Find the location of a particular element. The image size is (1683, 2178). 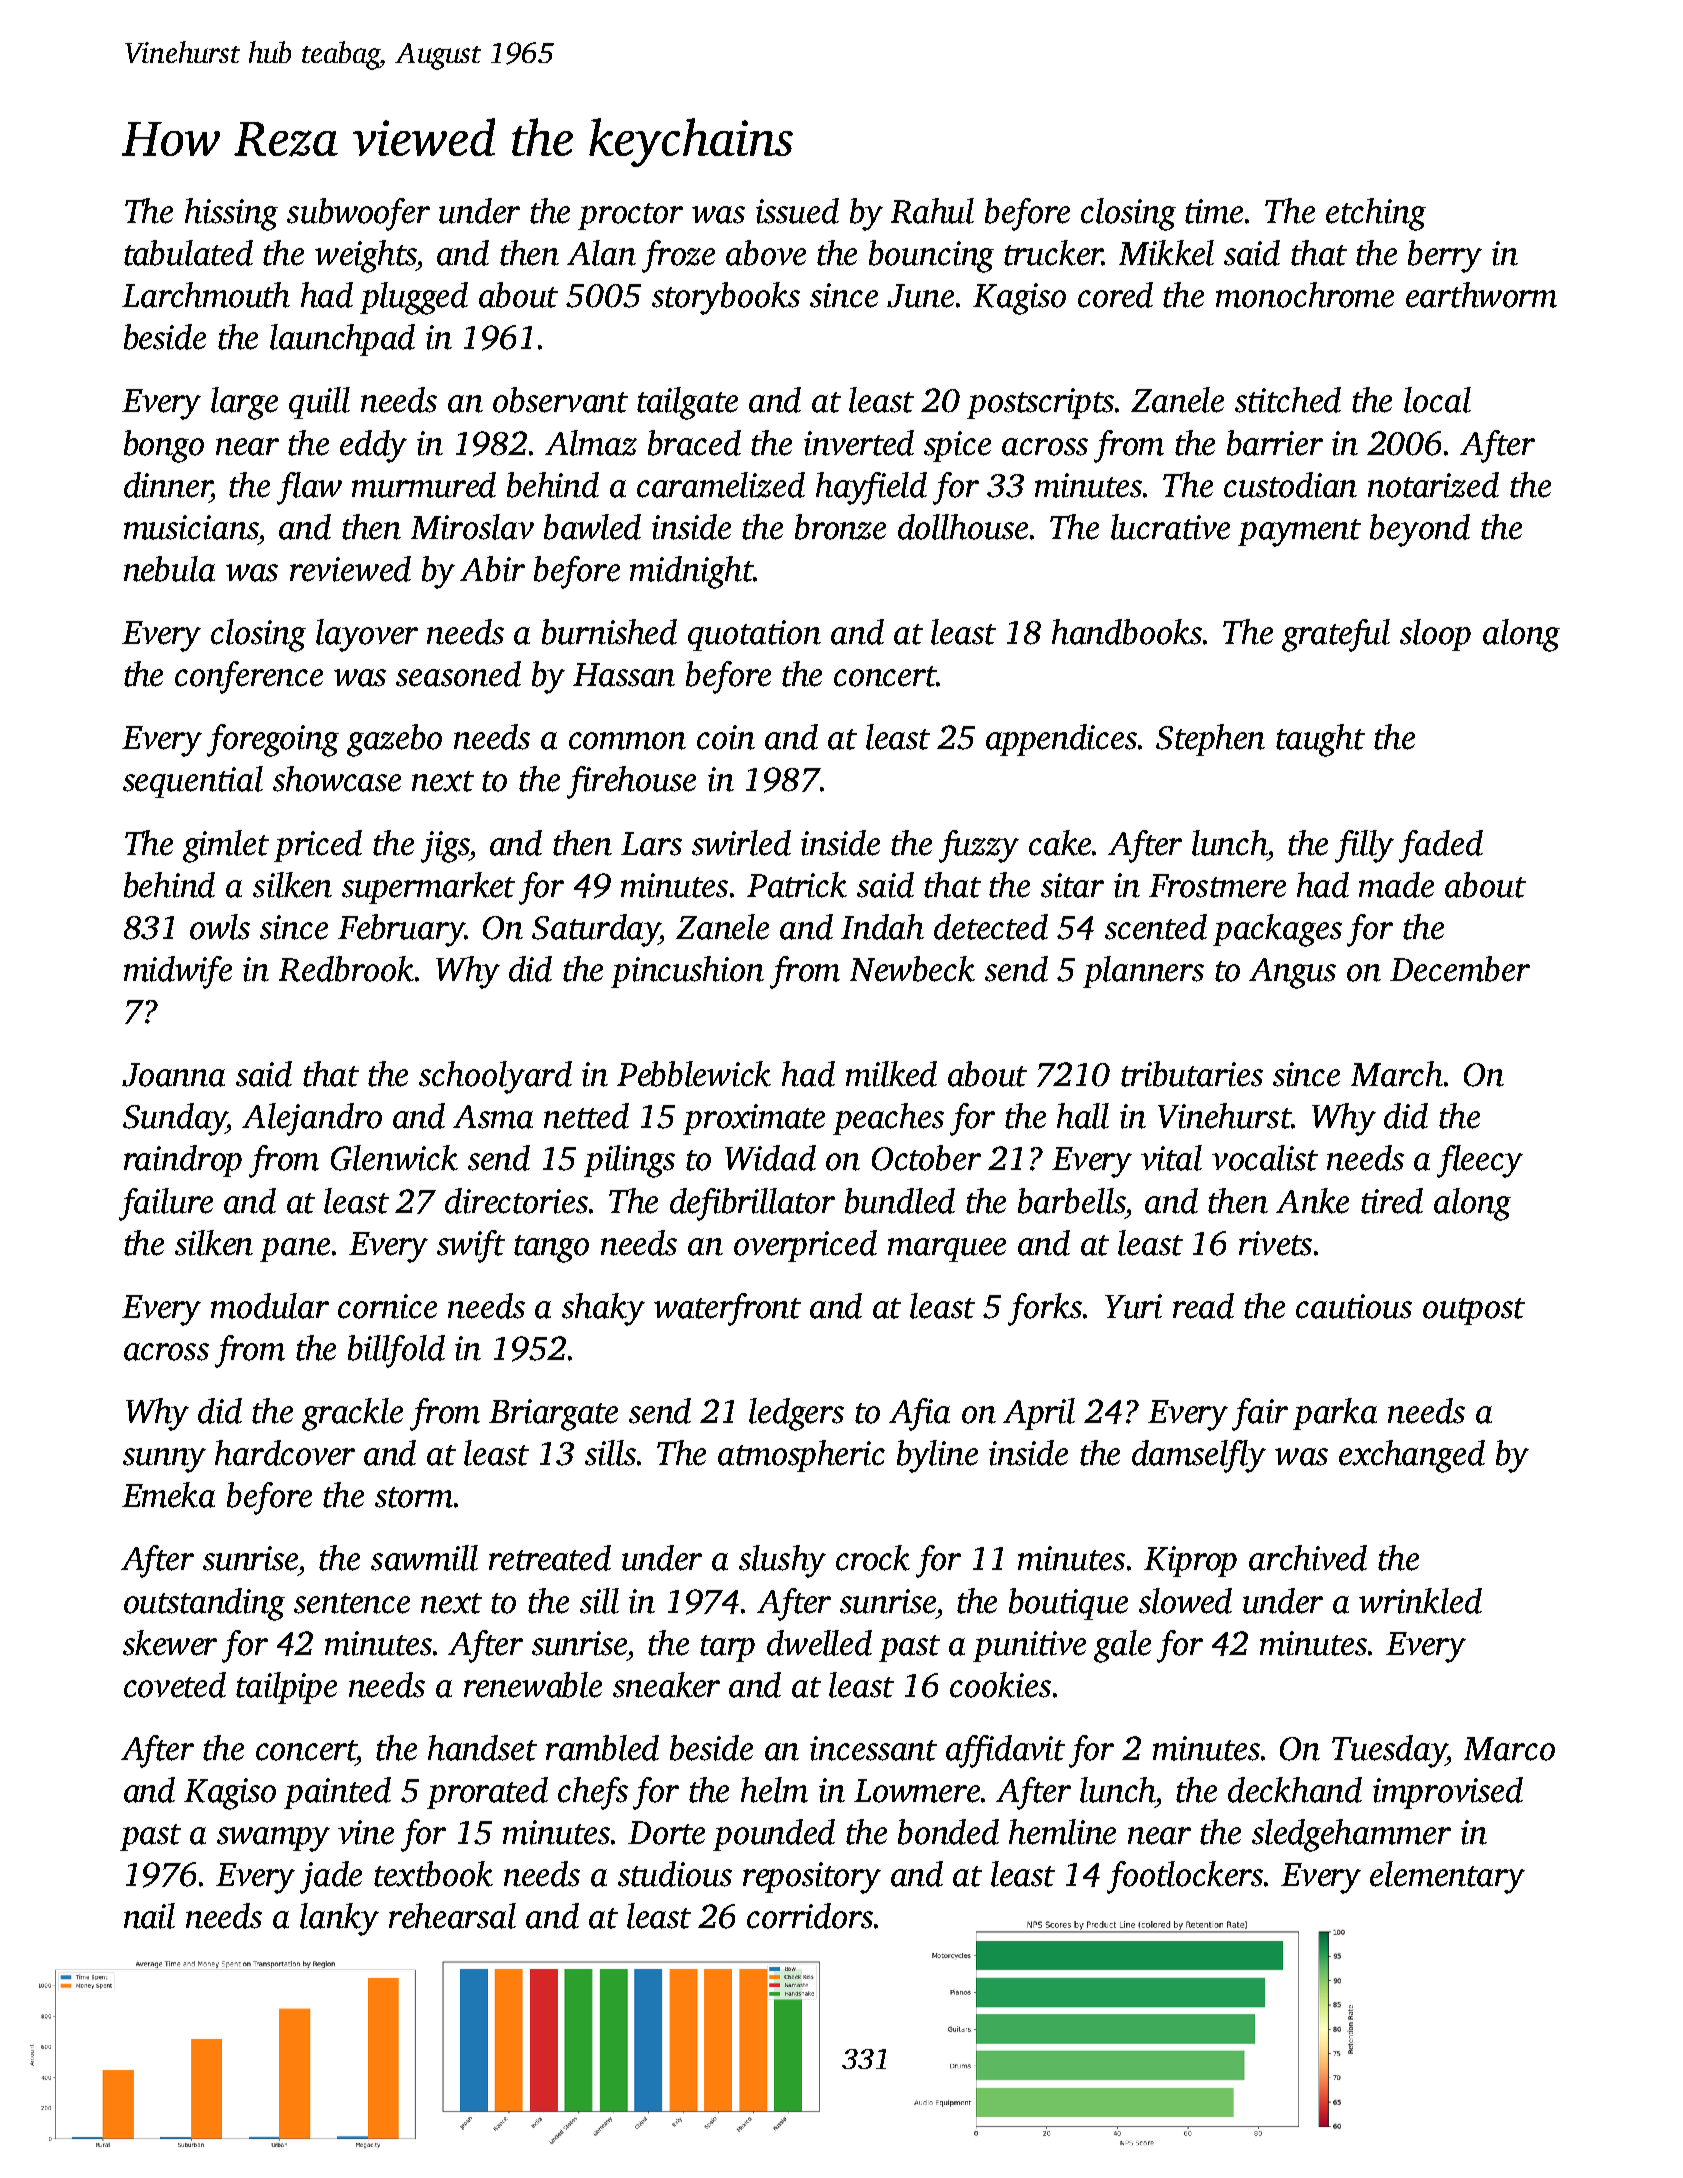

conference is located at coordinates (249, 677).
